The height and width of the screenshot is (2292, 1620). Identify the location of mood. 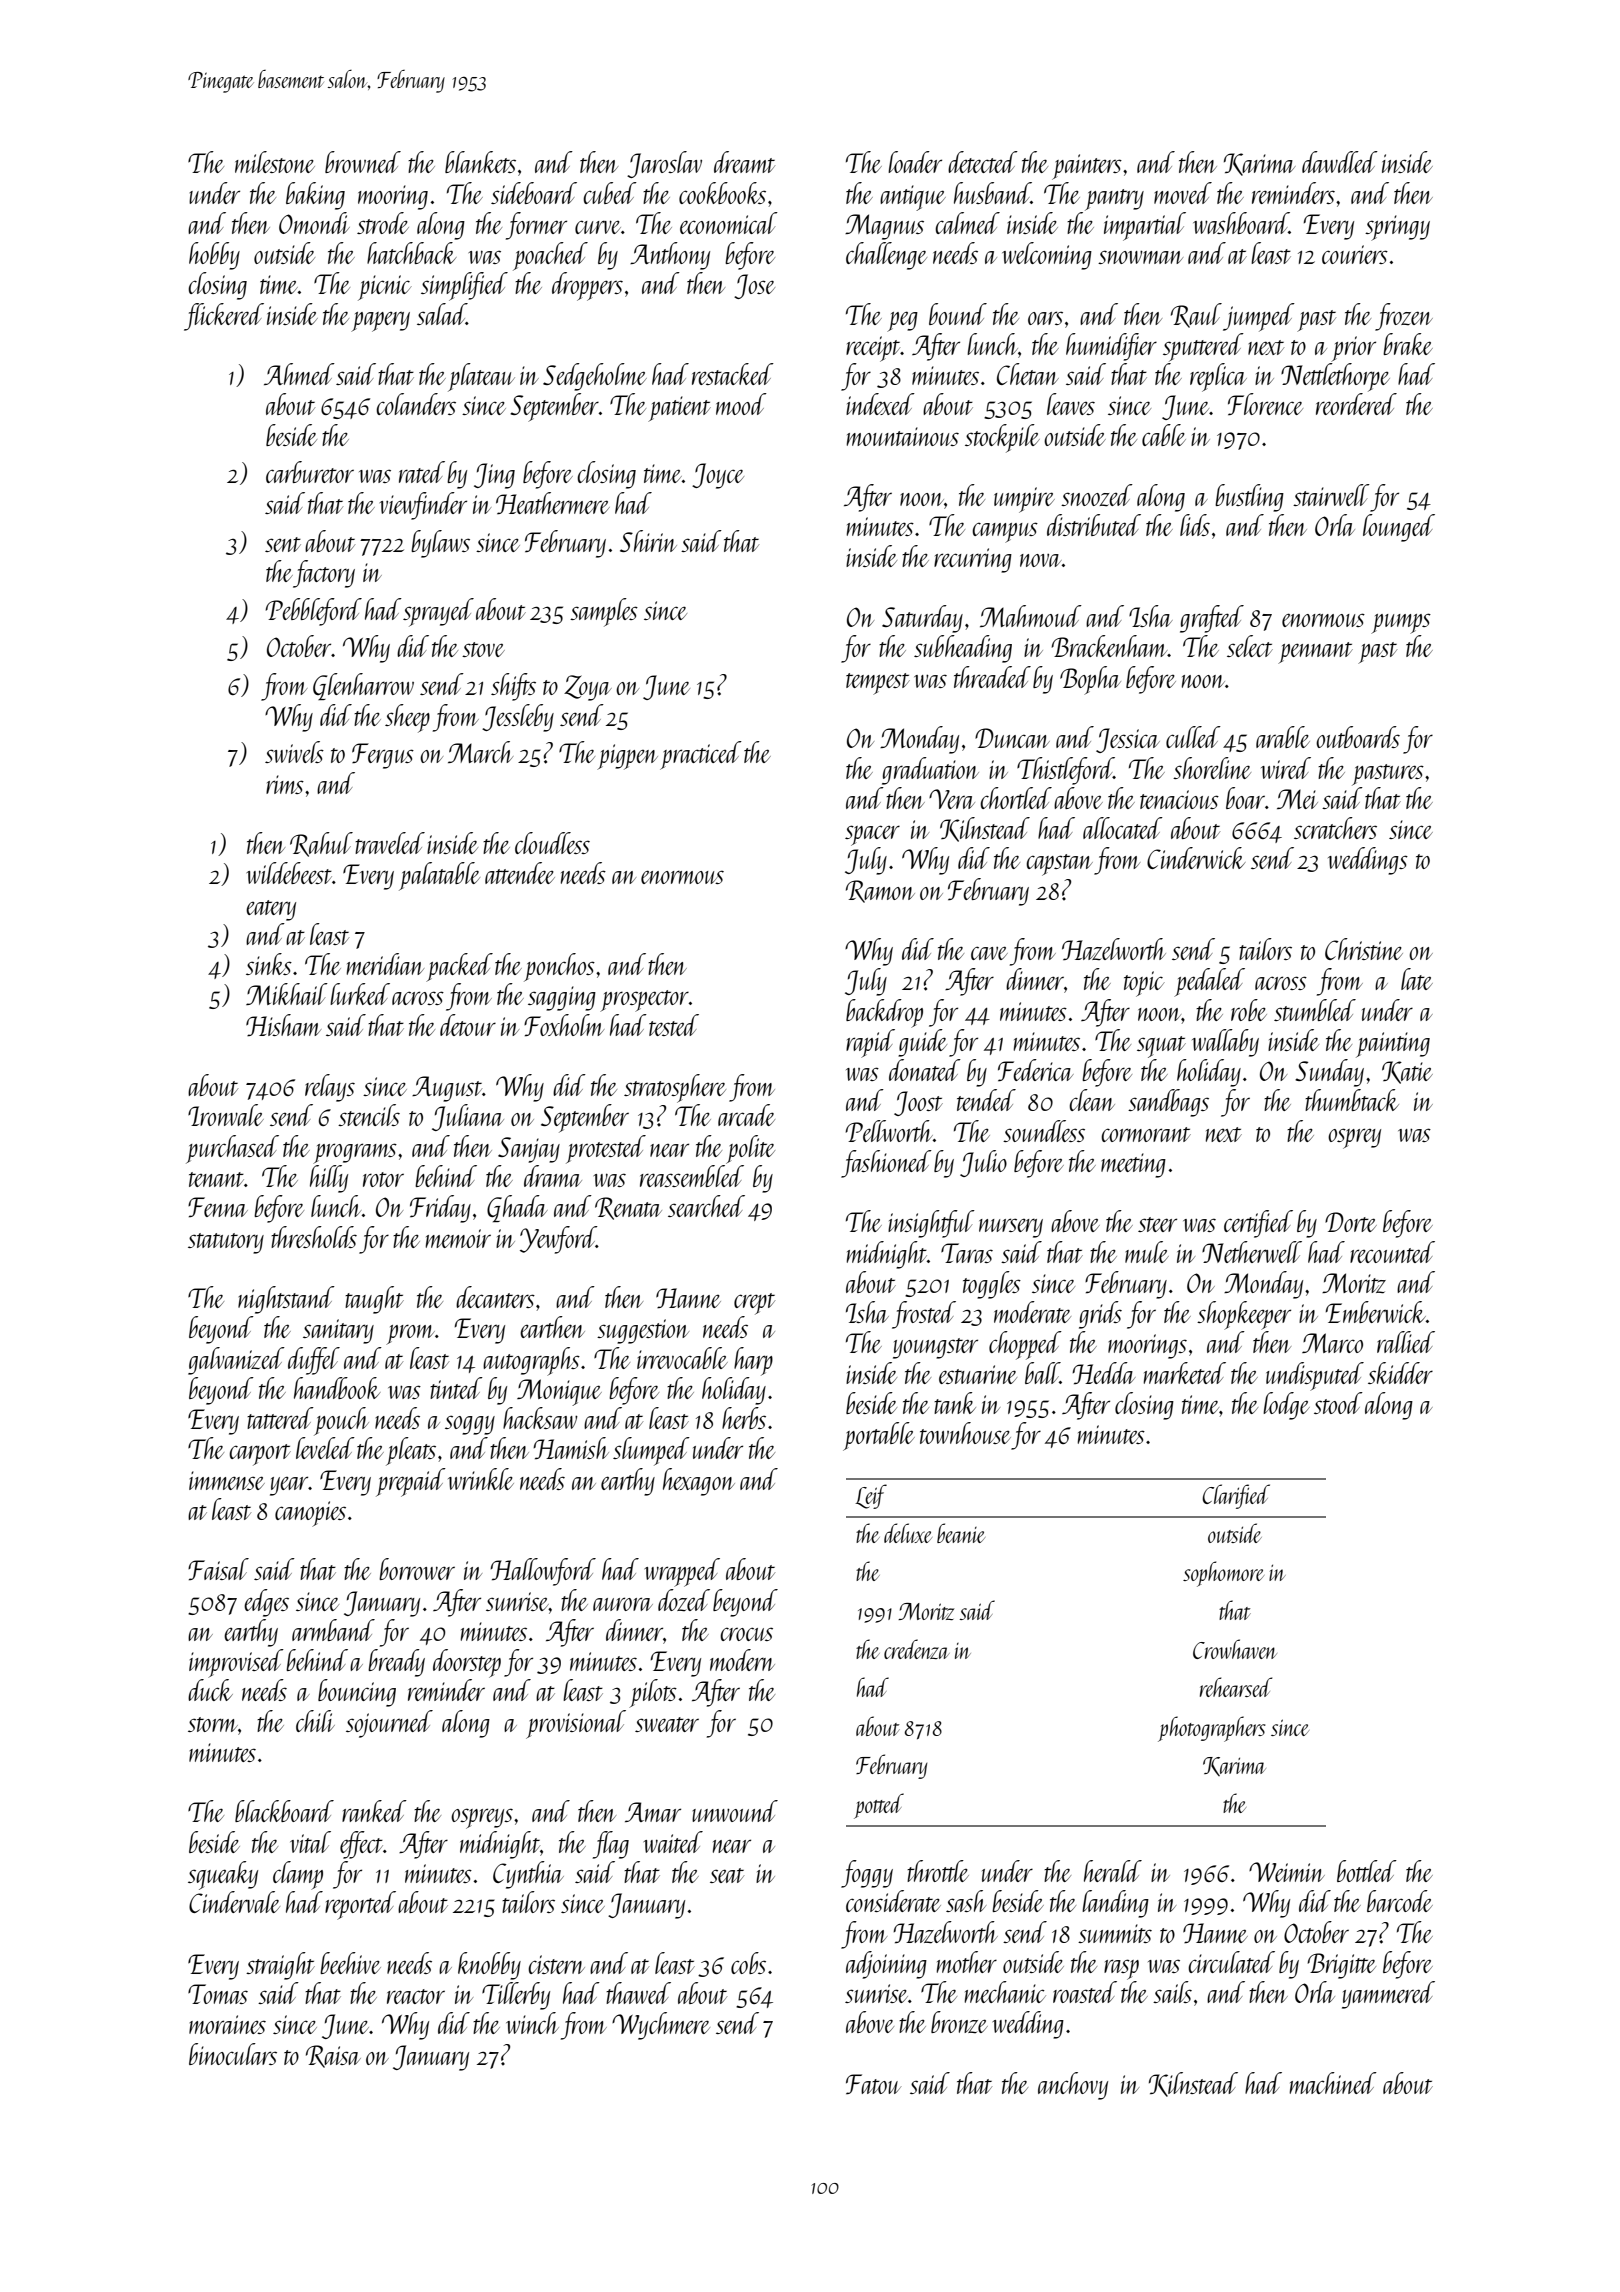
(741, 404).
